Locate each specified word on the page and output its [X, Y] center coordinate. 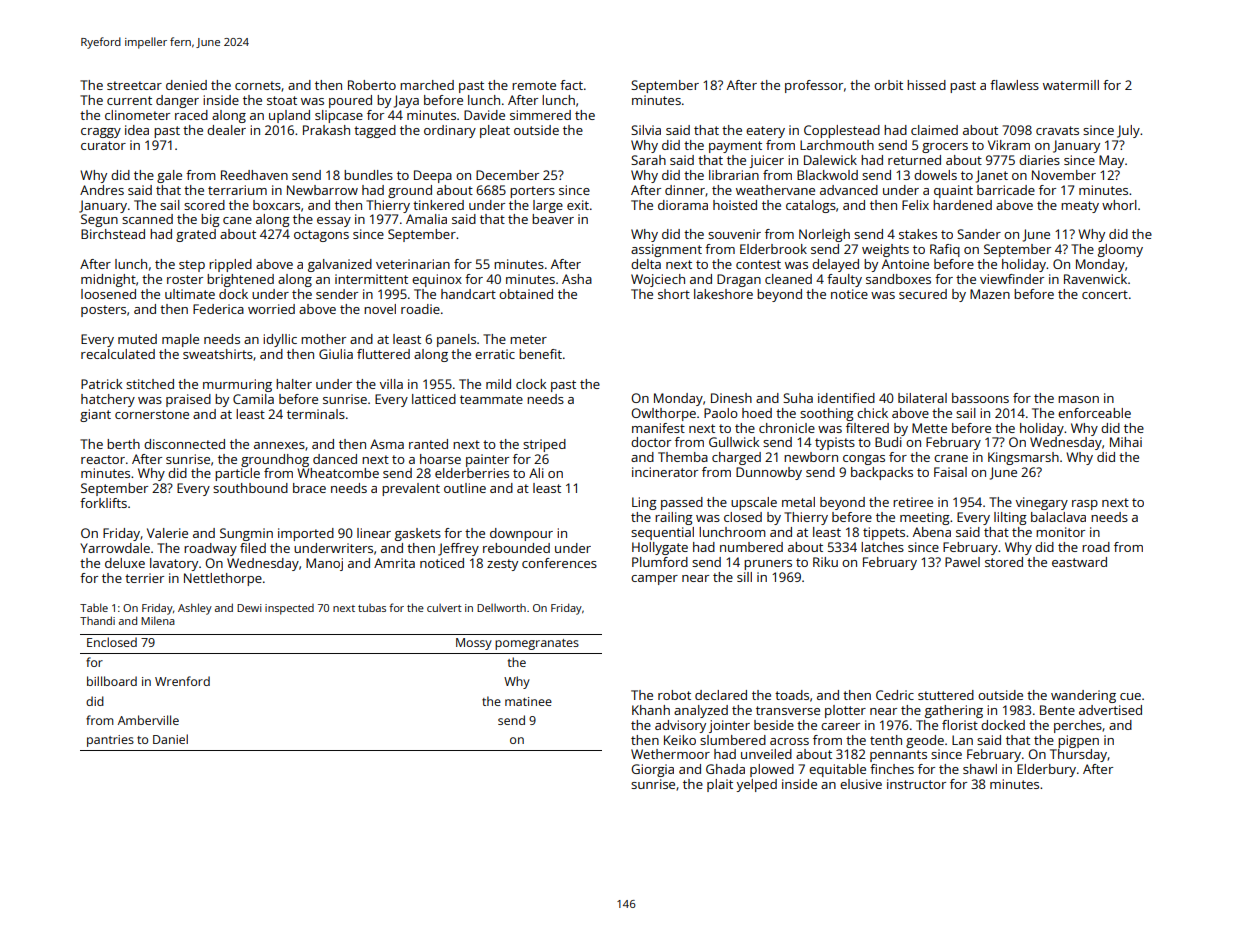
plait [720, 785]
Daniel [170, 739]
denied [186, 85]
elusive [861, 784]
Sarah [648, 160]
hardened [962, 205]
